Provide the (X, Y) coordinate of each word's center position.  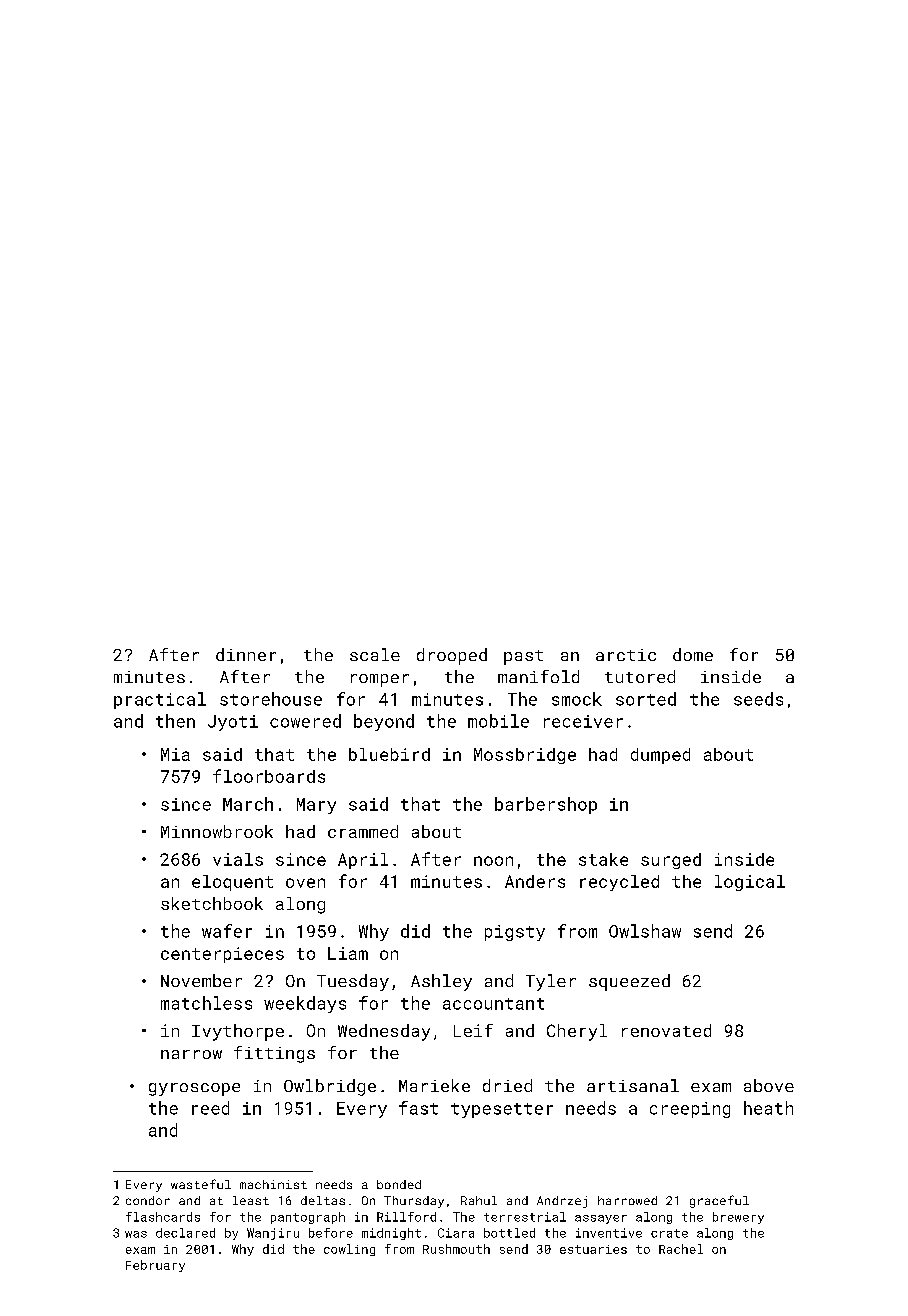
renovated (666, 1030)
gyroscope (194, 1089)
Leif (473, 1030)
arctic (626, 655)
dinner (246, 654)
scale (375, 654)
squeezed (629, 982)
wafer (227, 931)
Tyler (551, 982)
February (155, 1266)
